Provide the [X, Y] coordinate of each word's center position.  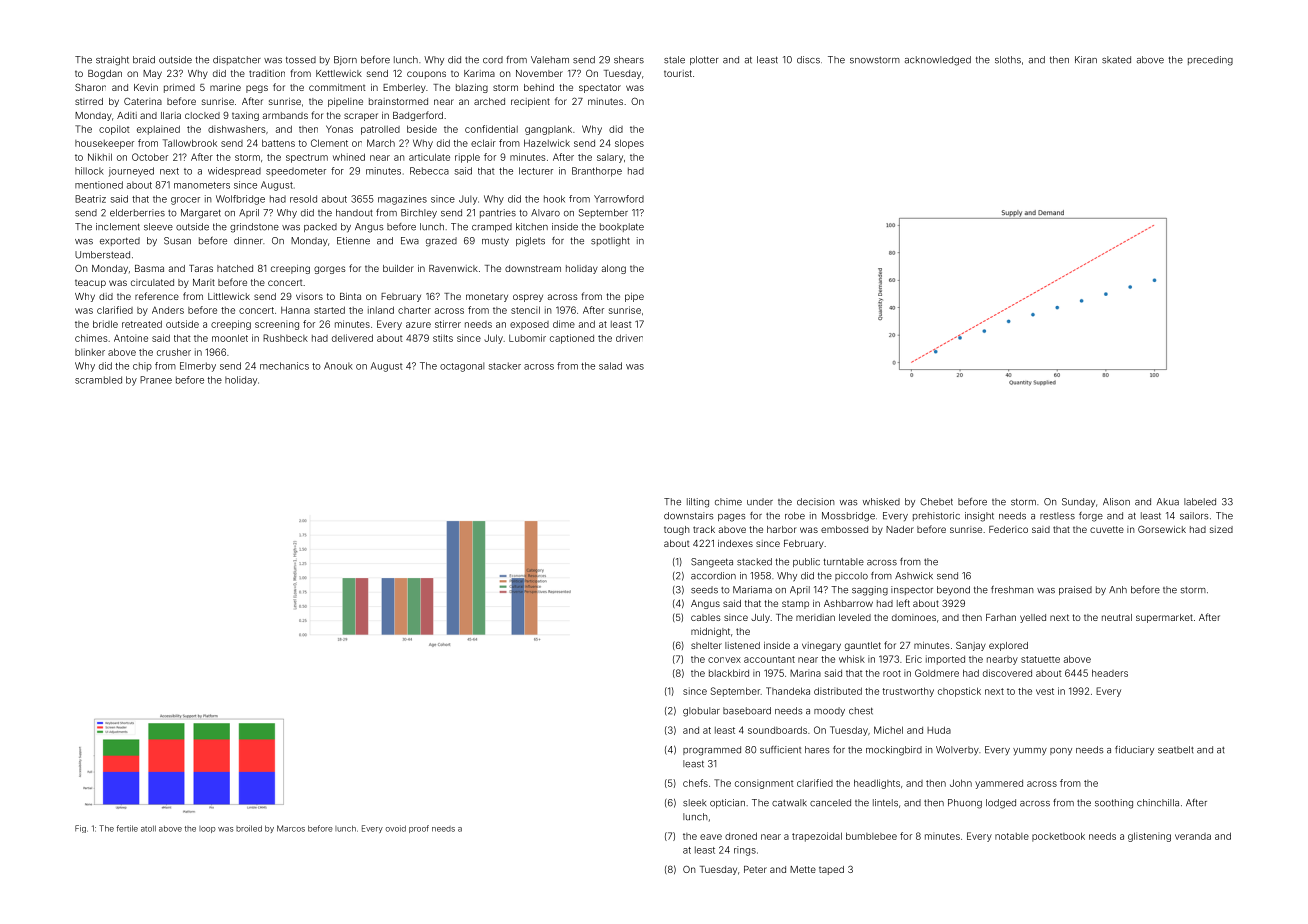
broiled [249, 828]
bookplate [622, 227]
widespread [234, 172]
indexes [735, 543]
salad [610, 366]
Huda [939, 730]
